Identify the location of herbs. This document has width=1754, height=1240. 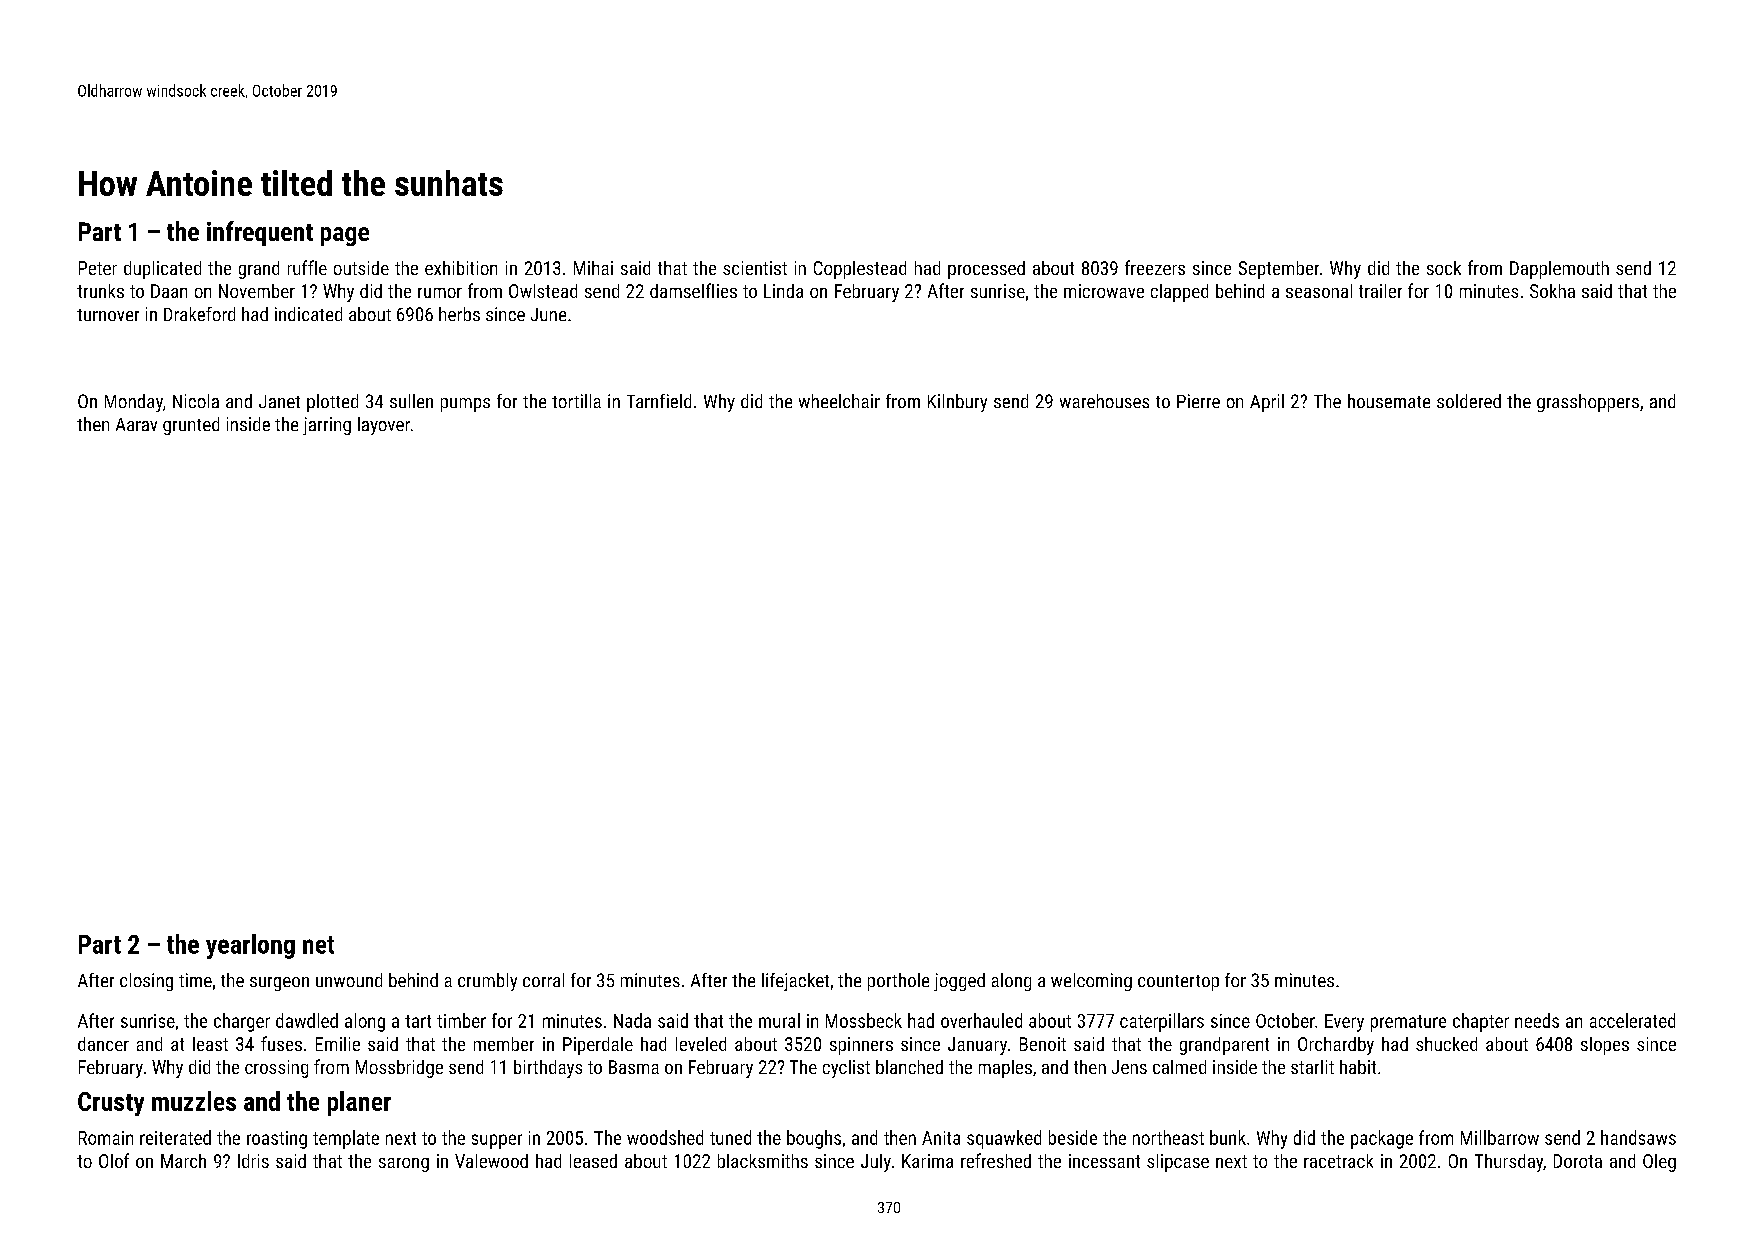
(459, 314).
